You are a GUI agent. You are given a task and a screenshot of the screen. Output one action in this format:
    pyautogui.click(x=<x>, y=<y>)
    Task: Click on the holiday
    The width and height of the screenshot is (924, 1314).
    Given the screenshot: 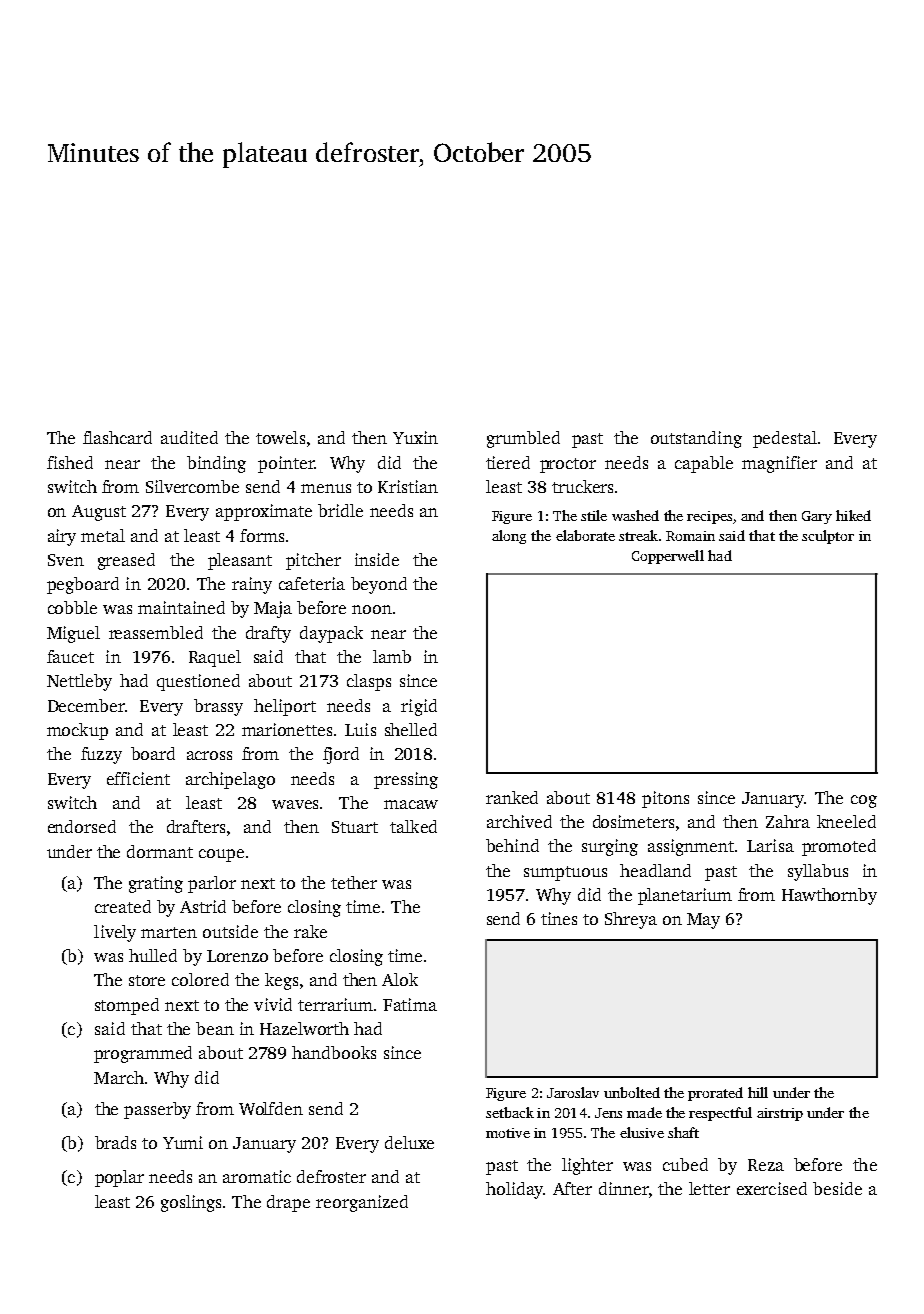 What is the action you would take?
    pyautogui.click(x=515, y=1190)
